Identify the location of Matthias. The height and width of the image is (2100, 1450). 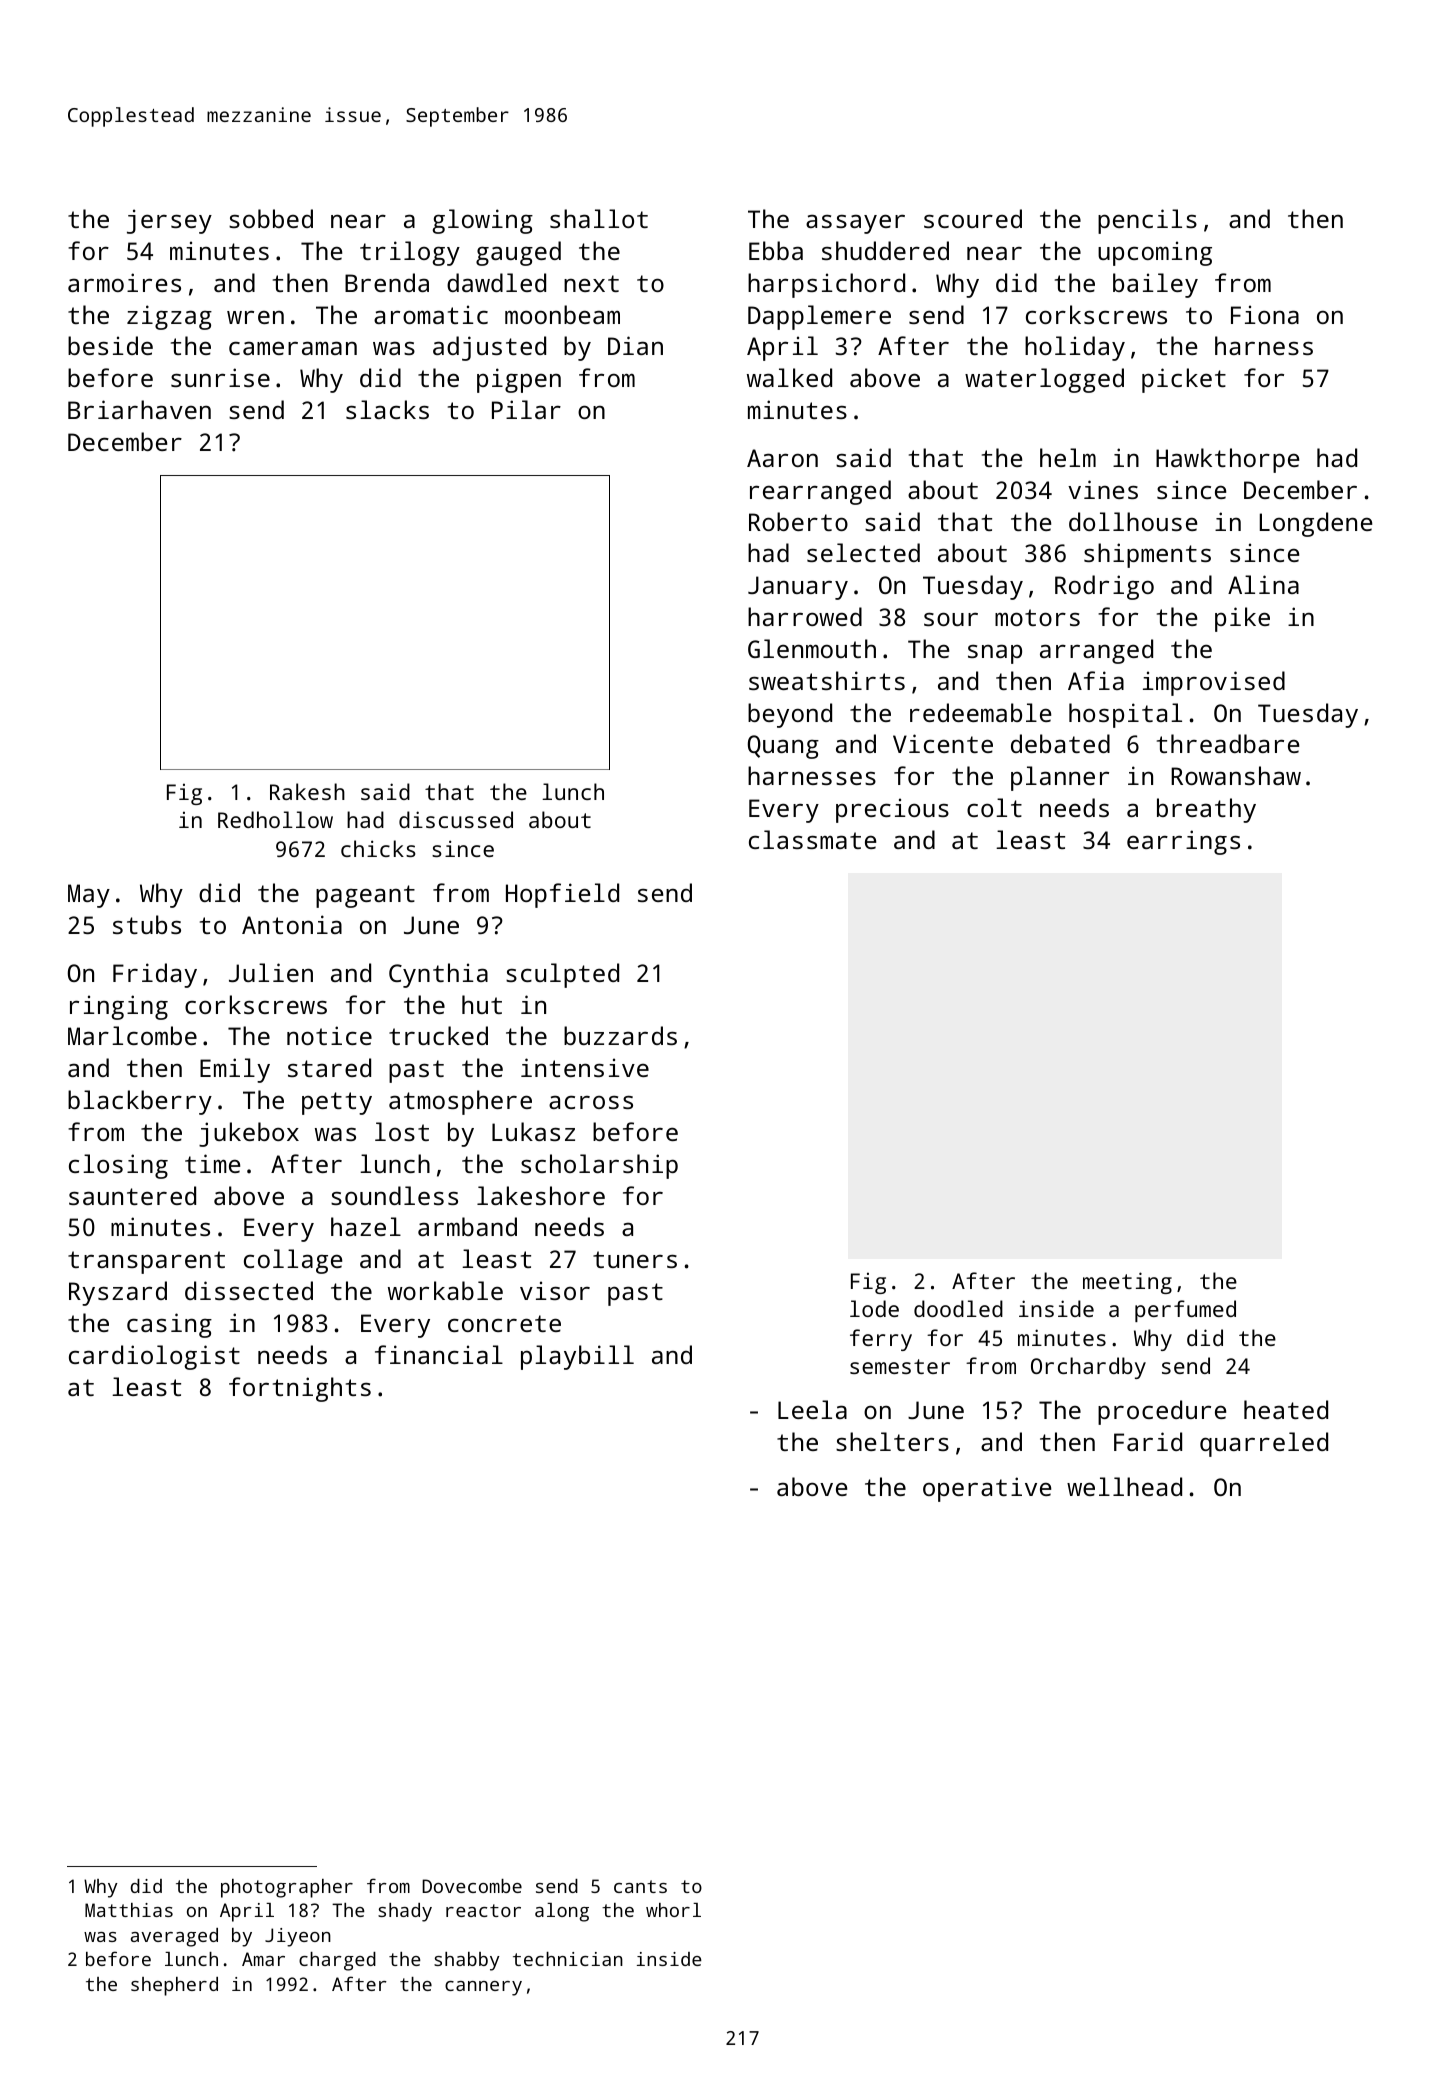
(129, 1910).
